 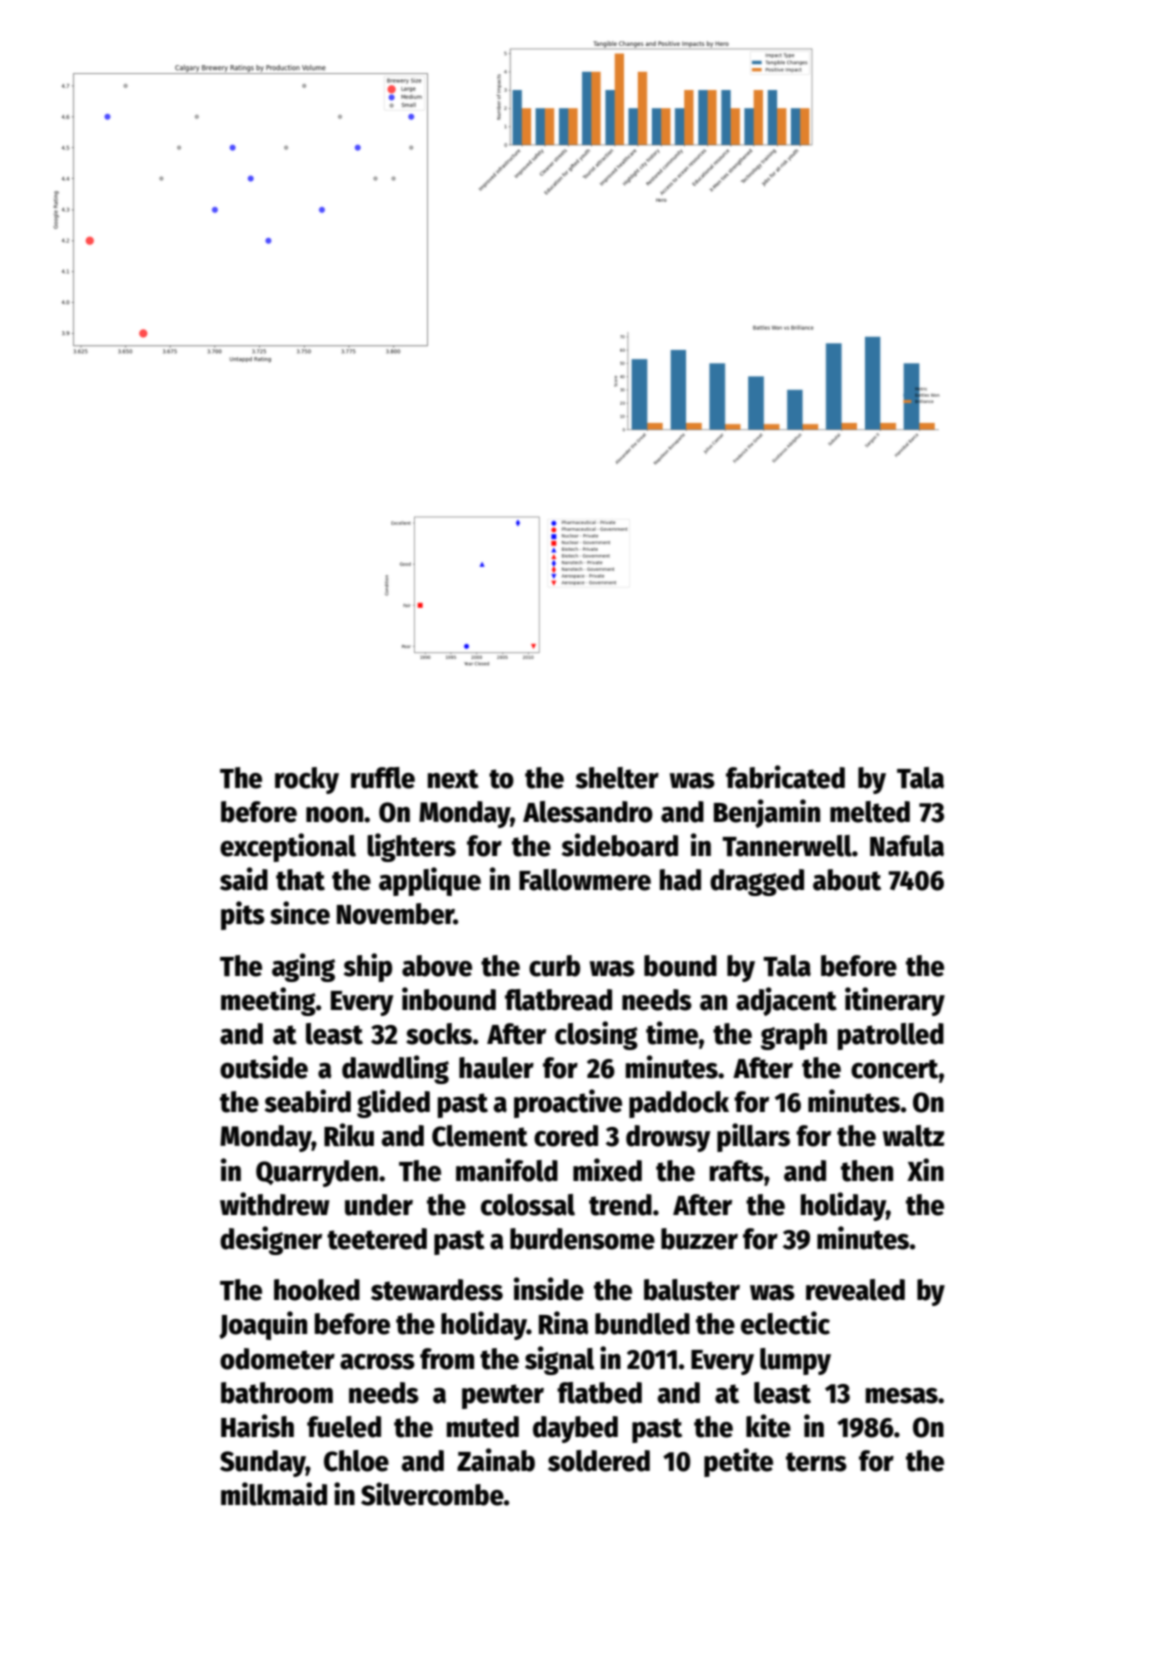 I want to click on buzzer, so click(x=699, y=1239).
